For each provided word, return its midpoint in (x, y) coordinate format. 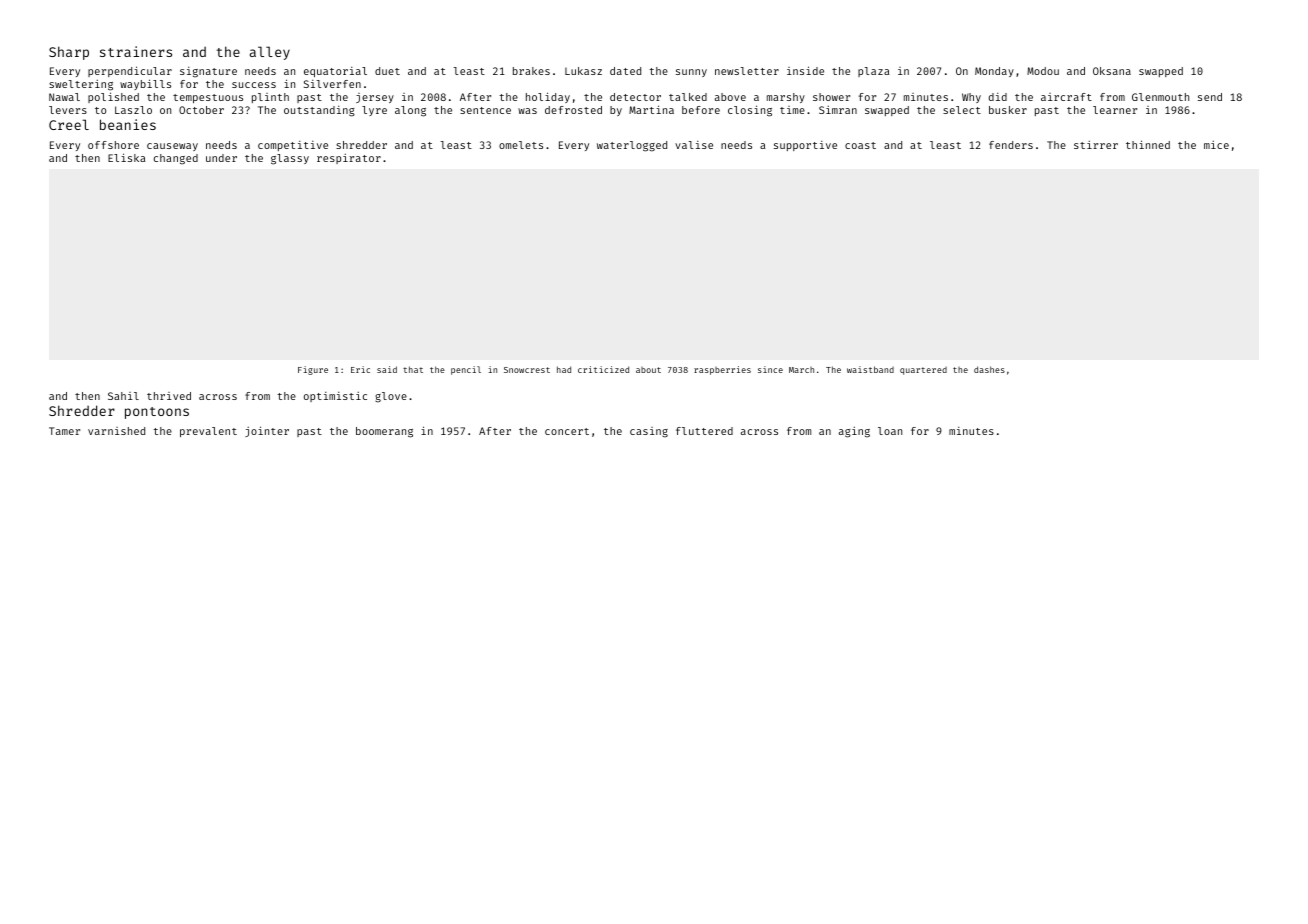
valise (694, 145)
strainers (136, 51)
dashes (989, 369)
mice (1216, 145)
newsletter (747, 71)
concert (567, 431)
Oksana (1112, 71)
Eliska (126, 157)
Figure (313, 370)
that (413, 369)
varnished (116, 431)
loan (890, 431)
